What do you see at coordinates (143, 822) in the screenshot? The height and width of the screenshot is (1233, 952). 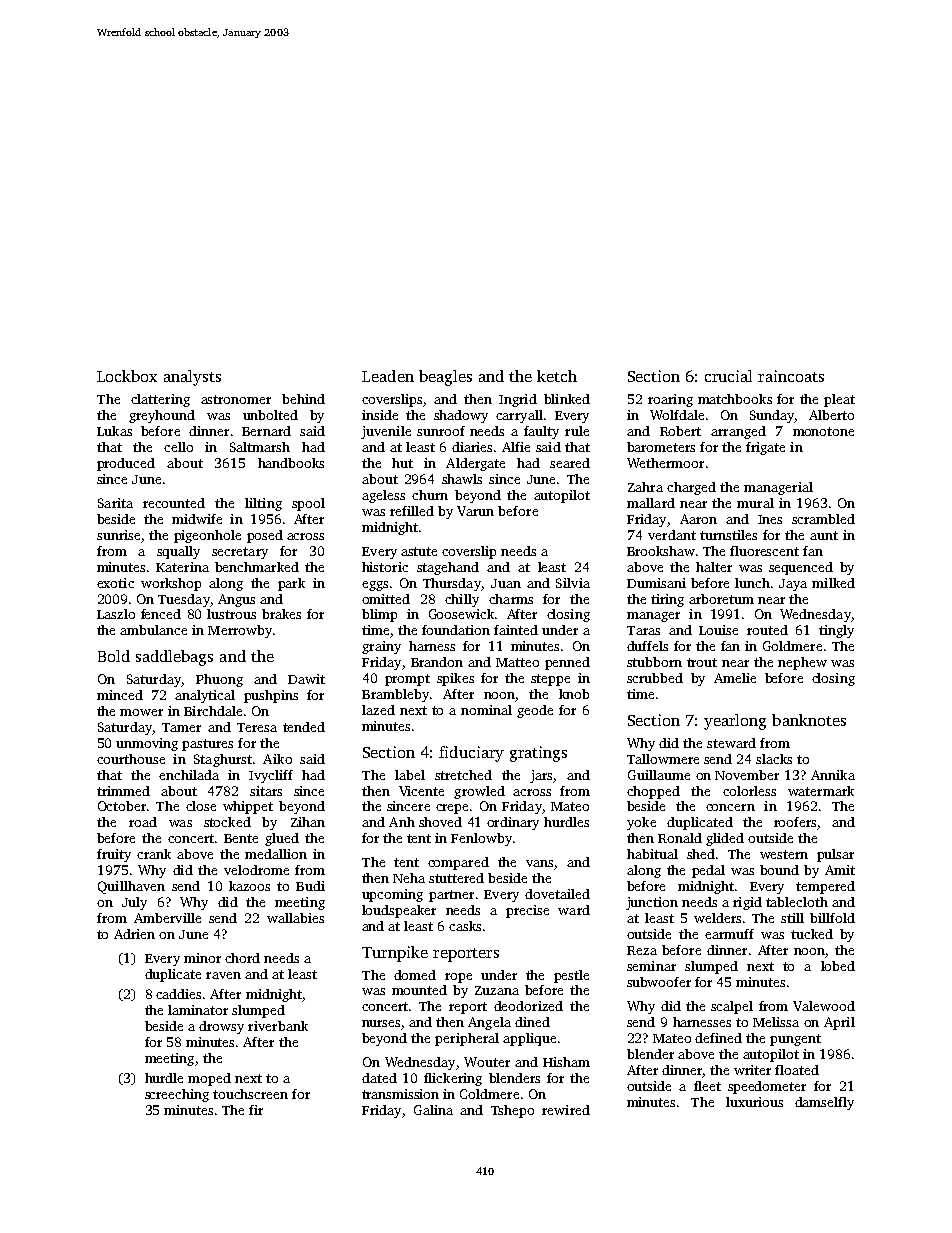 I see `road` at bounding box center [143, 822].
